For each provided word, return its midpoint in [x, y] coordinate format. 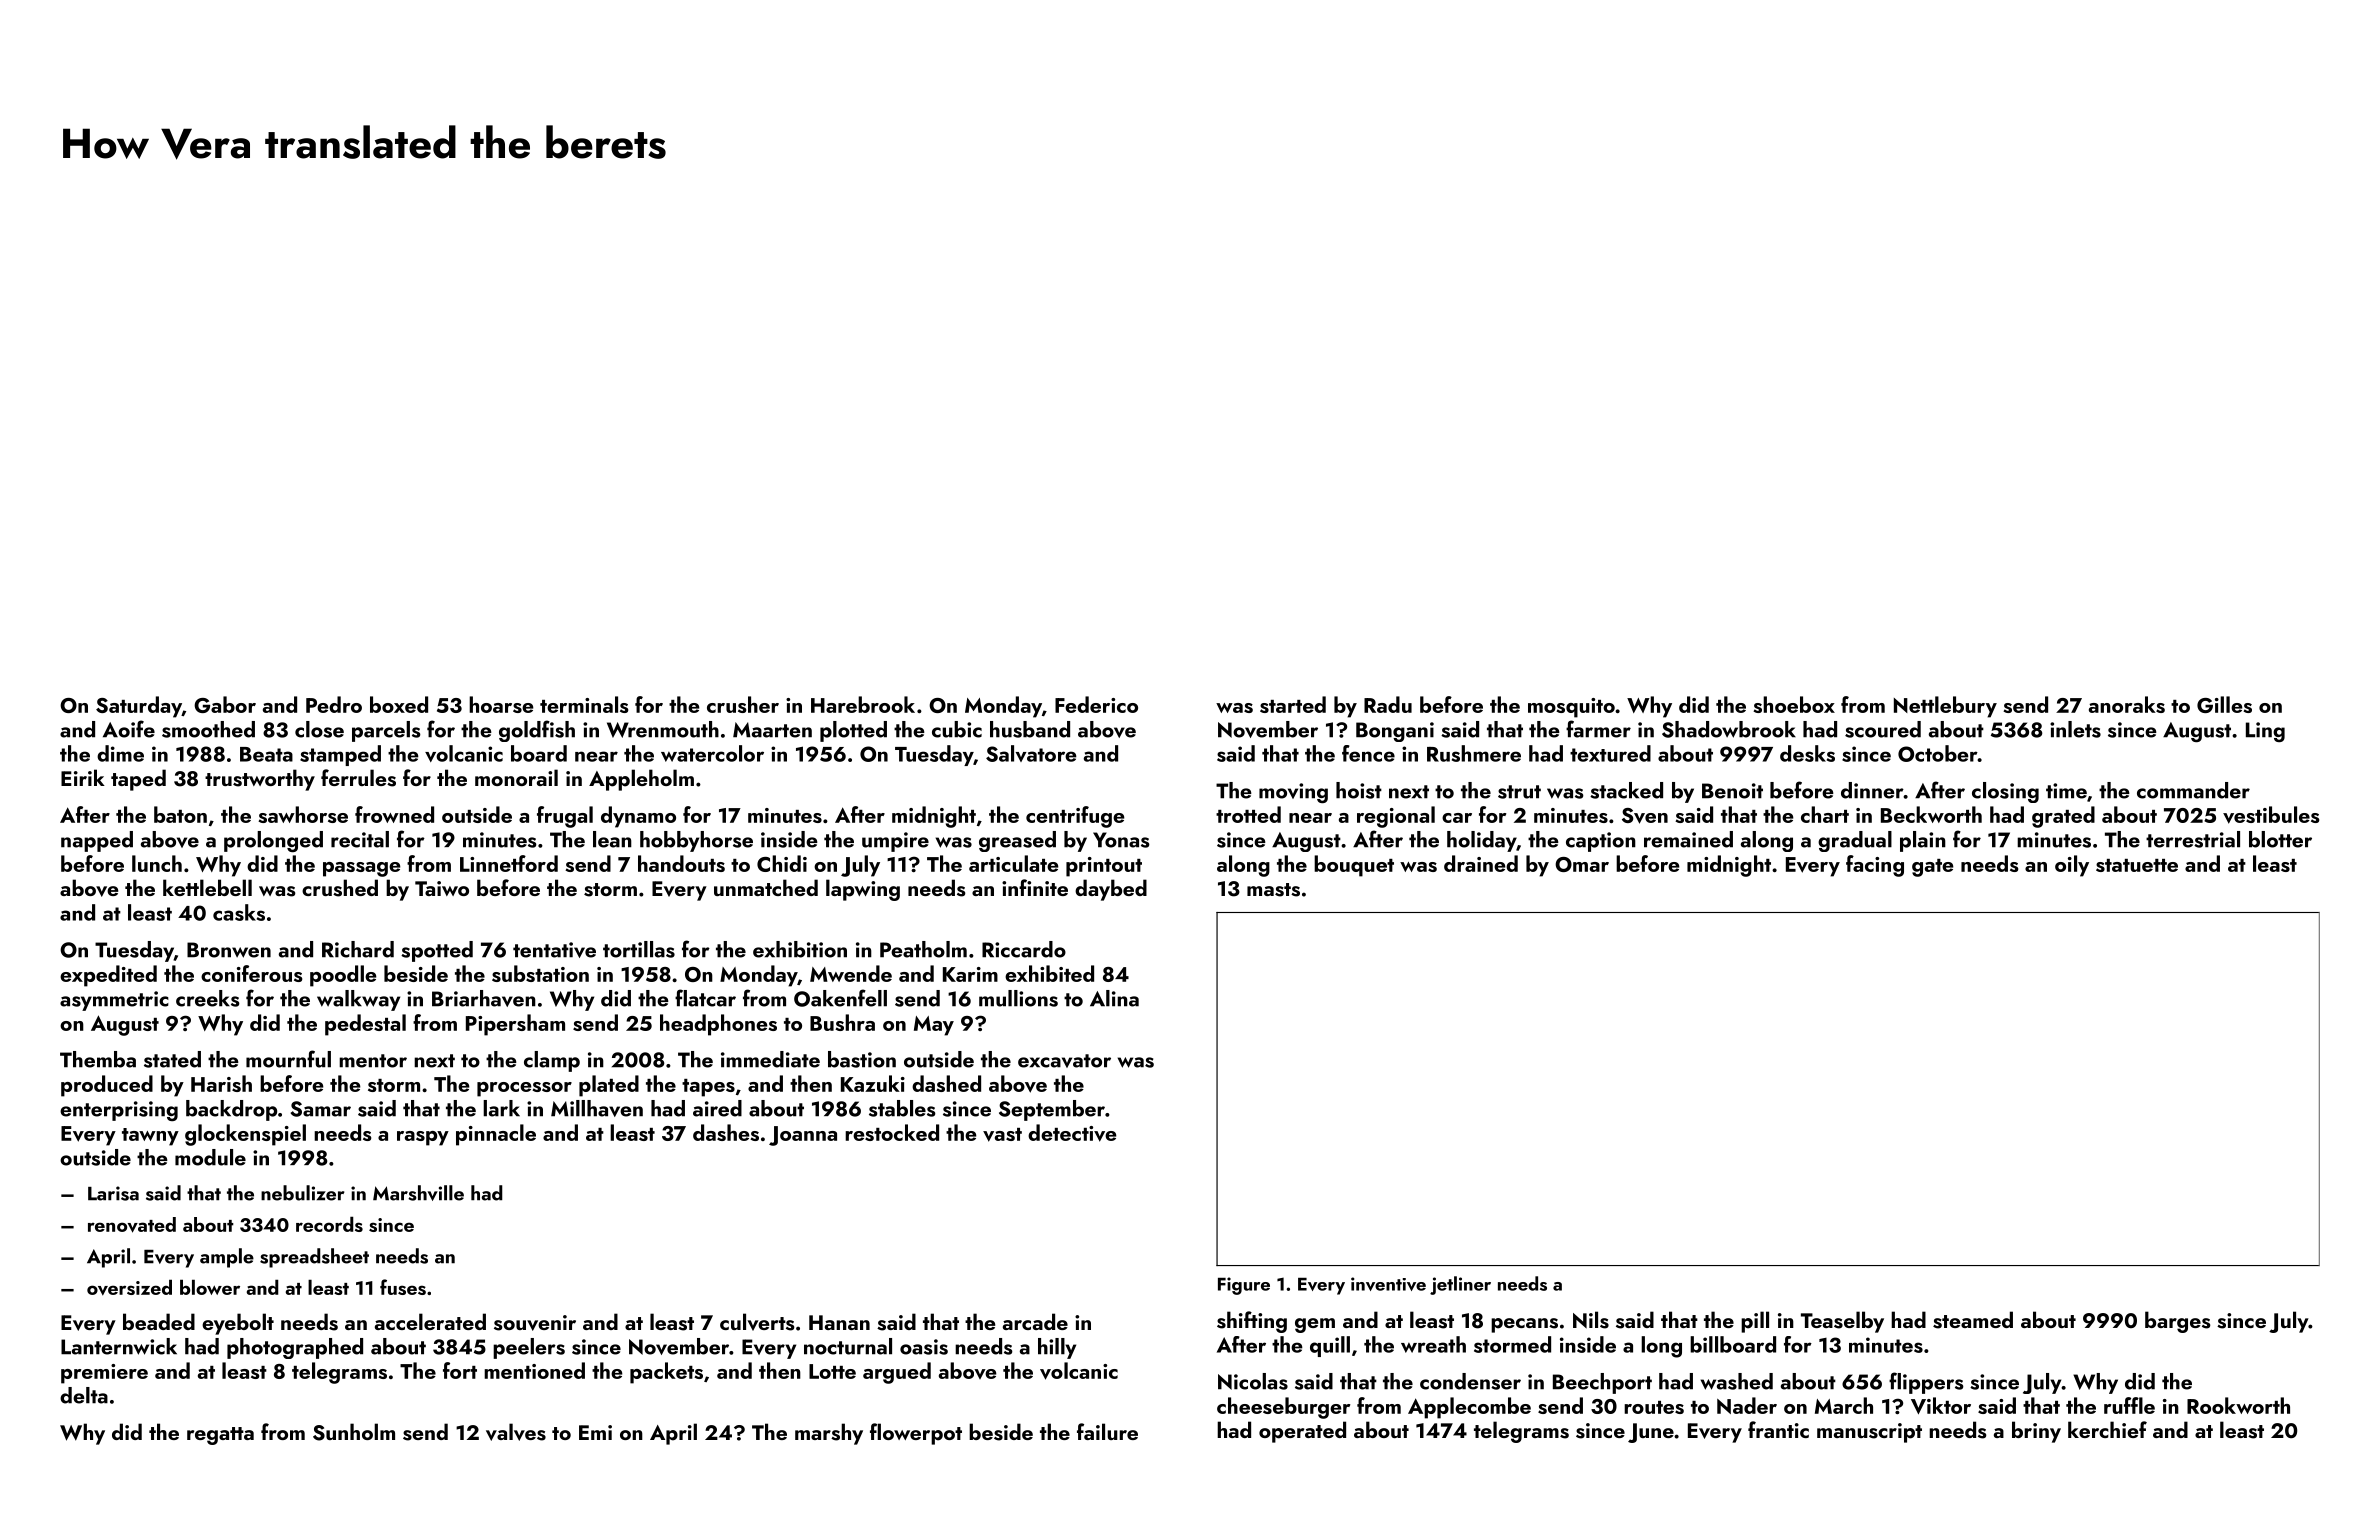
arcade [1035, 1321]
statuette [2137, 865]
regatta [220, 1436]
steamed [1973, 1320]
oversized [129, 1287]
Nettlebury [1945, 707]
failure [1107, 1431]
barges [2178, 1322]
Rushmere [1474, 753]
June [1651, 1433]
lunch [157, 863]
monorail [516, 777]
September [1052, 1110]
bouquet [1354, 866]
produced [107, 1086]
